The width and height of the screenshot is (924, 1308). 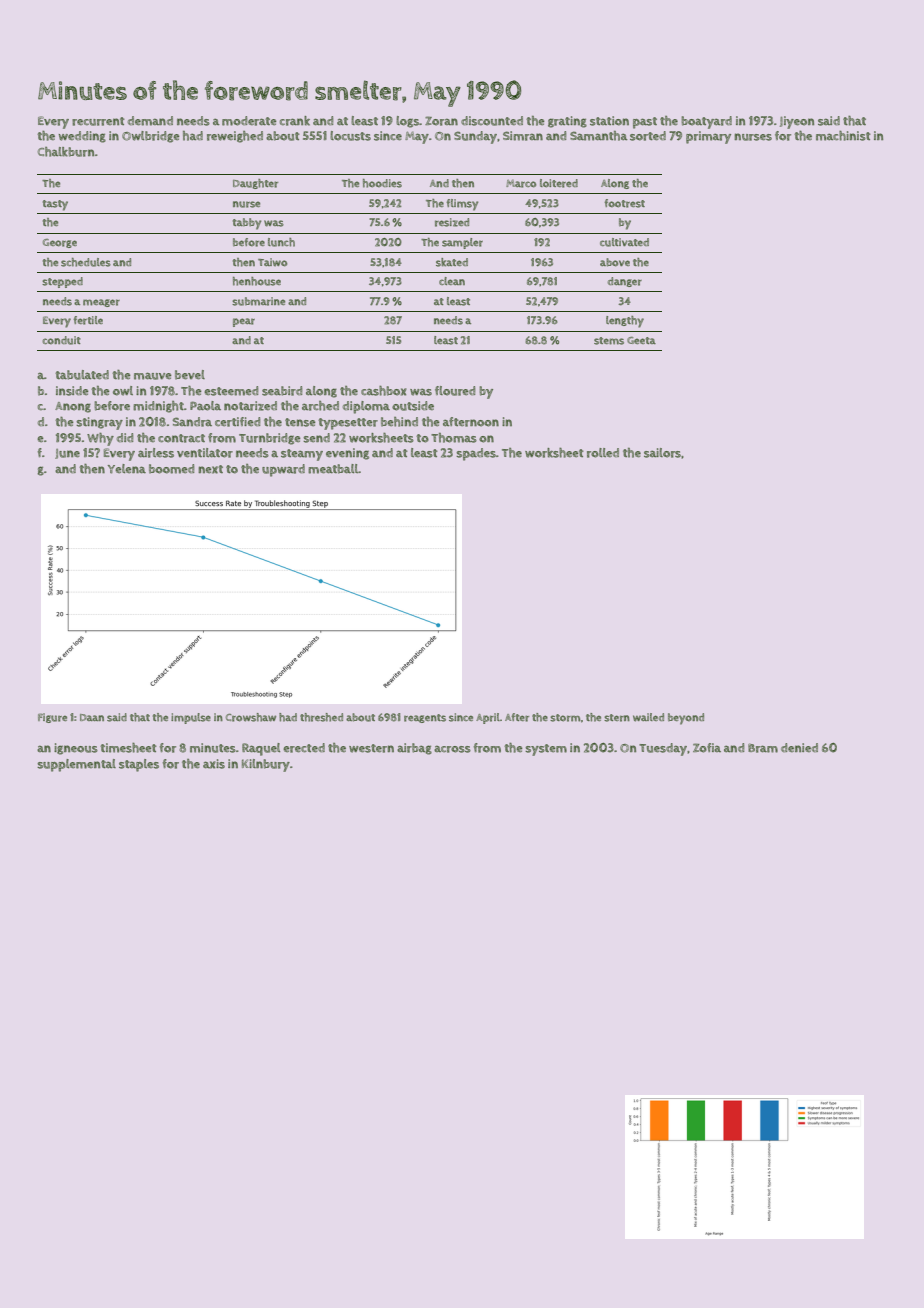 I want to click on footrest, so click(x=624, y=203).
